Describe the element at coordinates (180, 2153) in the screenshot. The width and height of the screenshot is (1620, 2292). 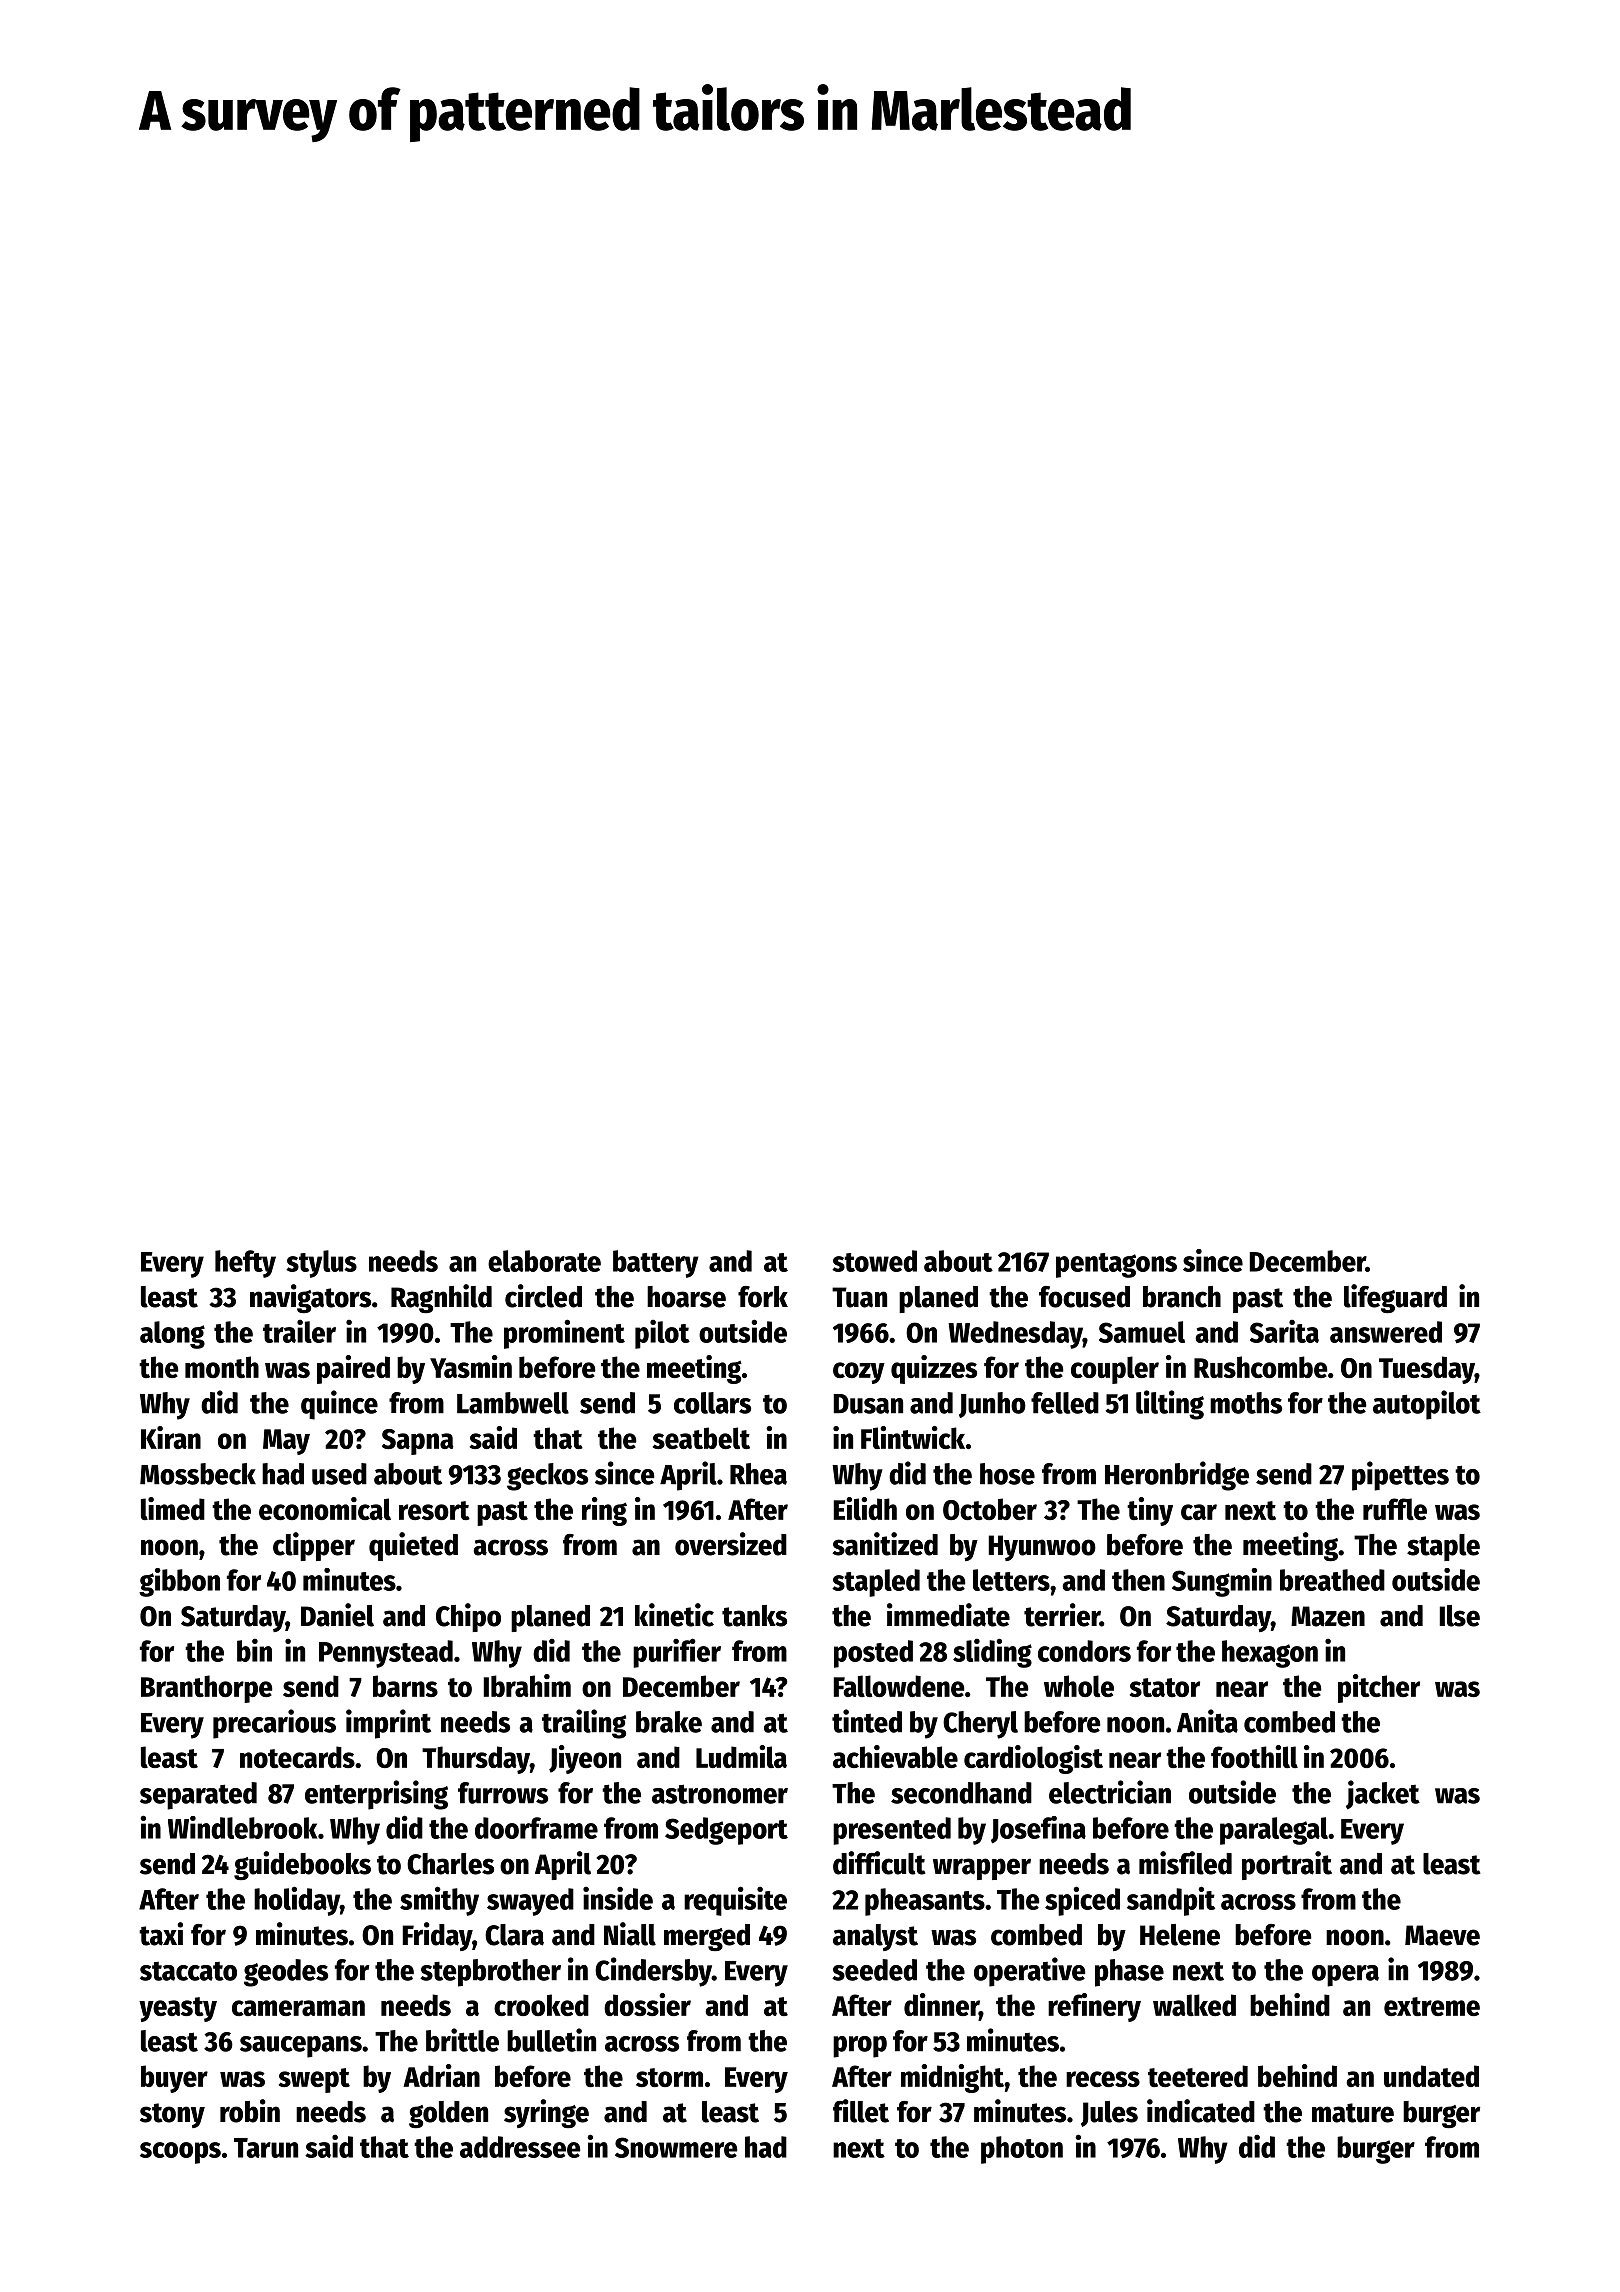
I see `scoops` at that location.
